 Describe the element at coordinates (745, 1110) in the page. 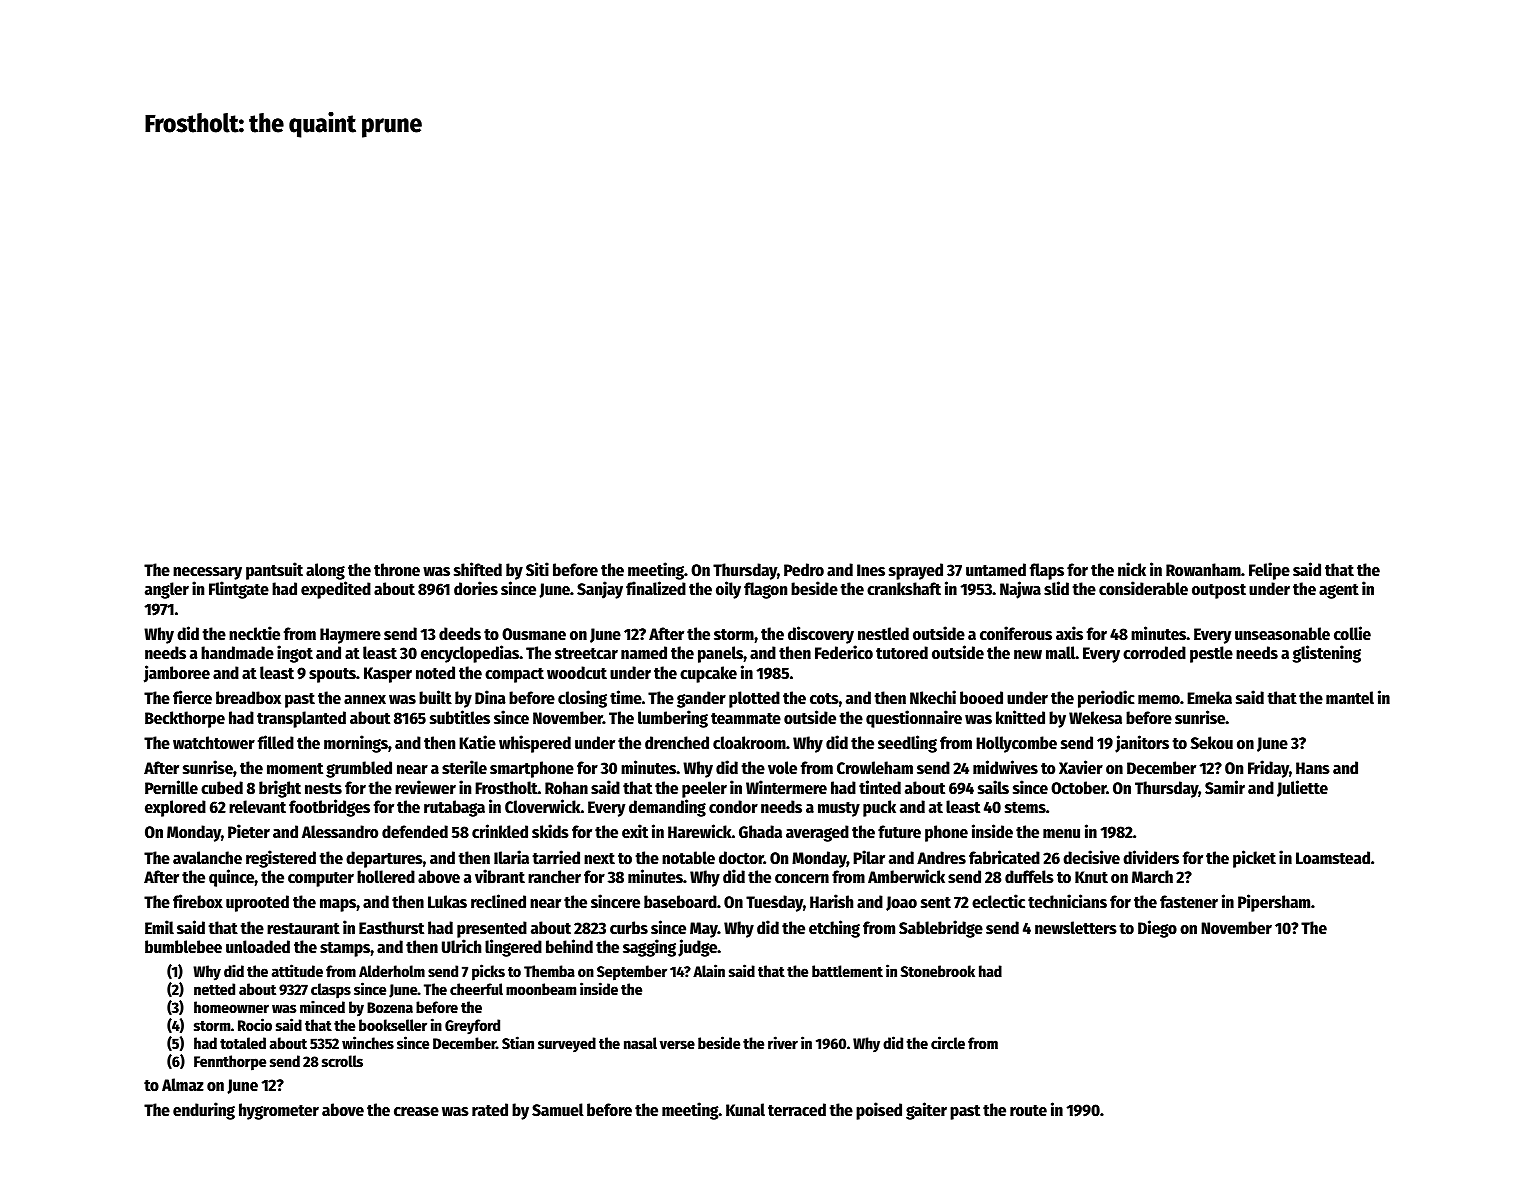

I see `Kunal` at that location.
